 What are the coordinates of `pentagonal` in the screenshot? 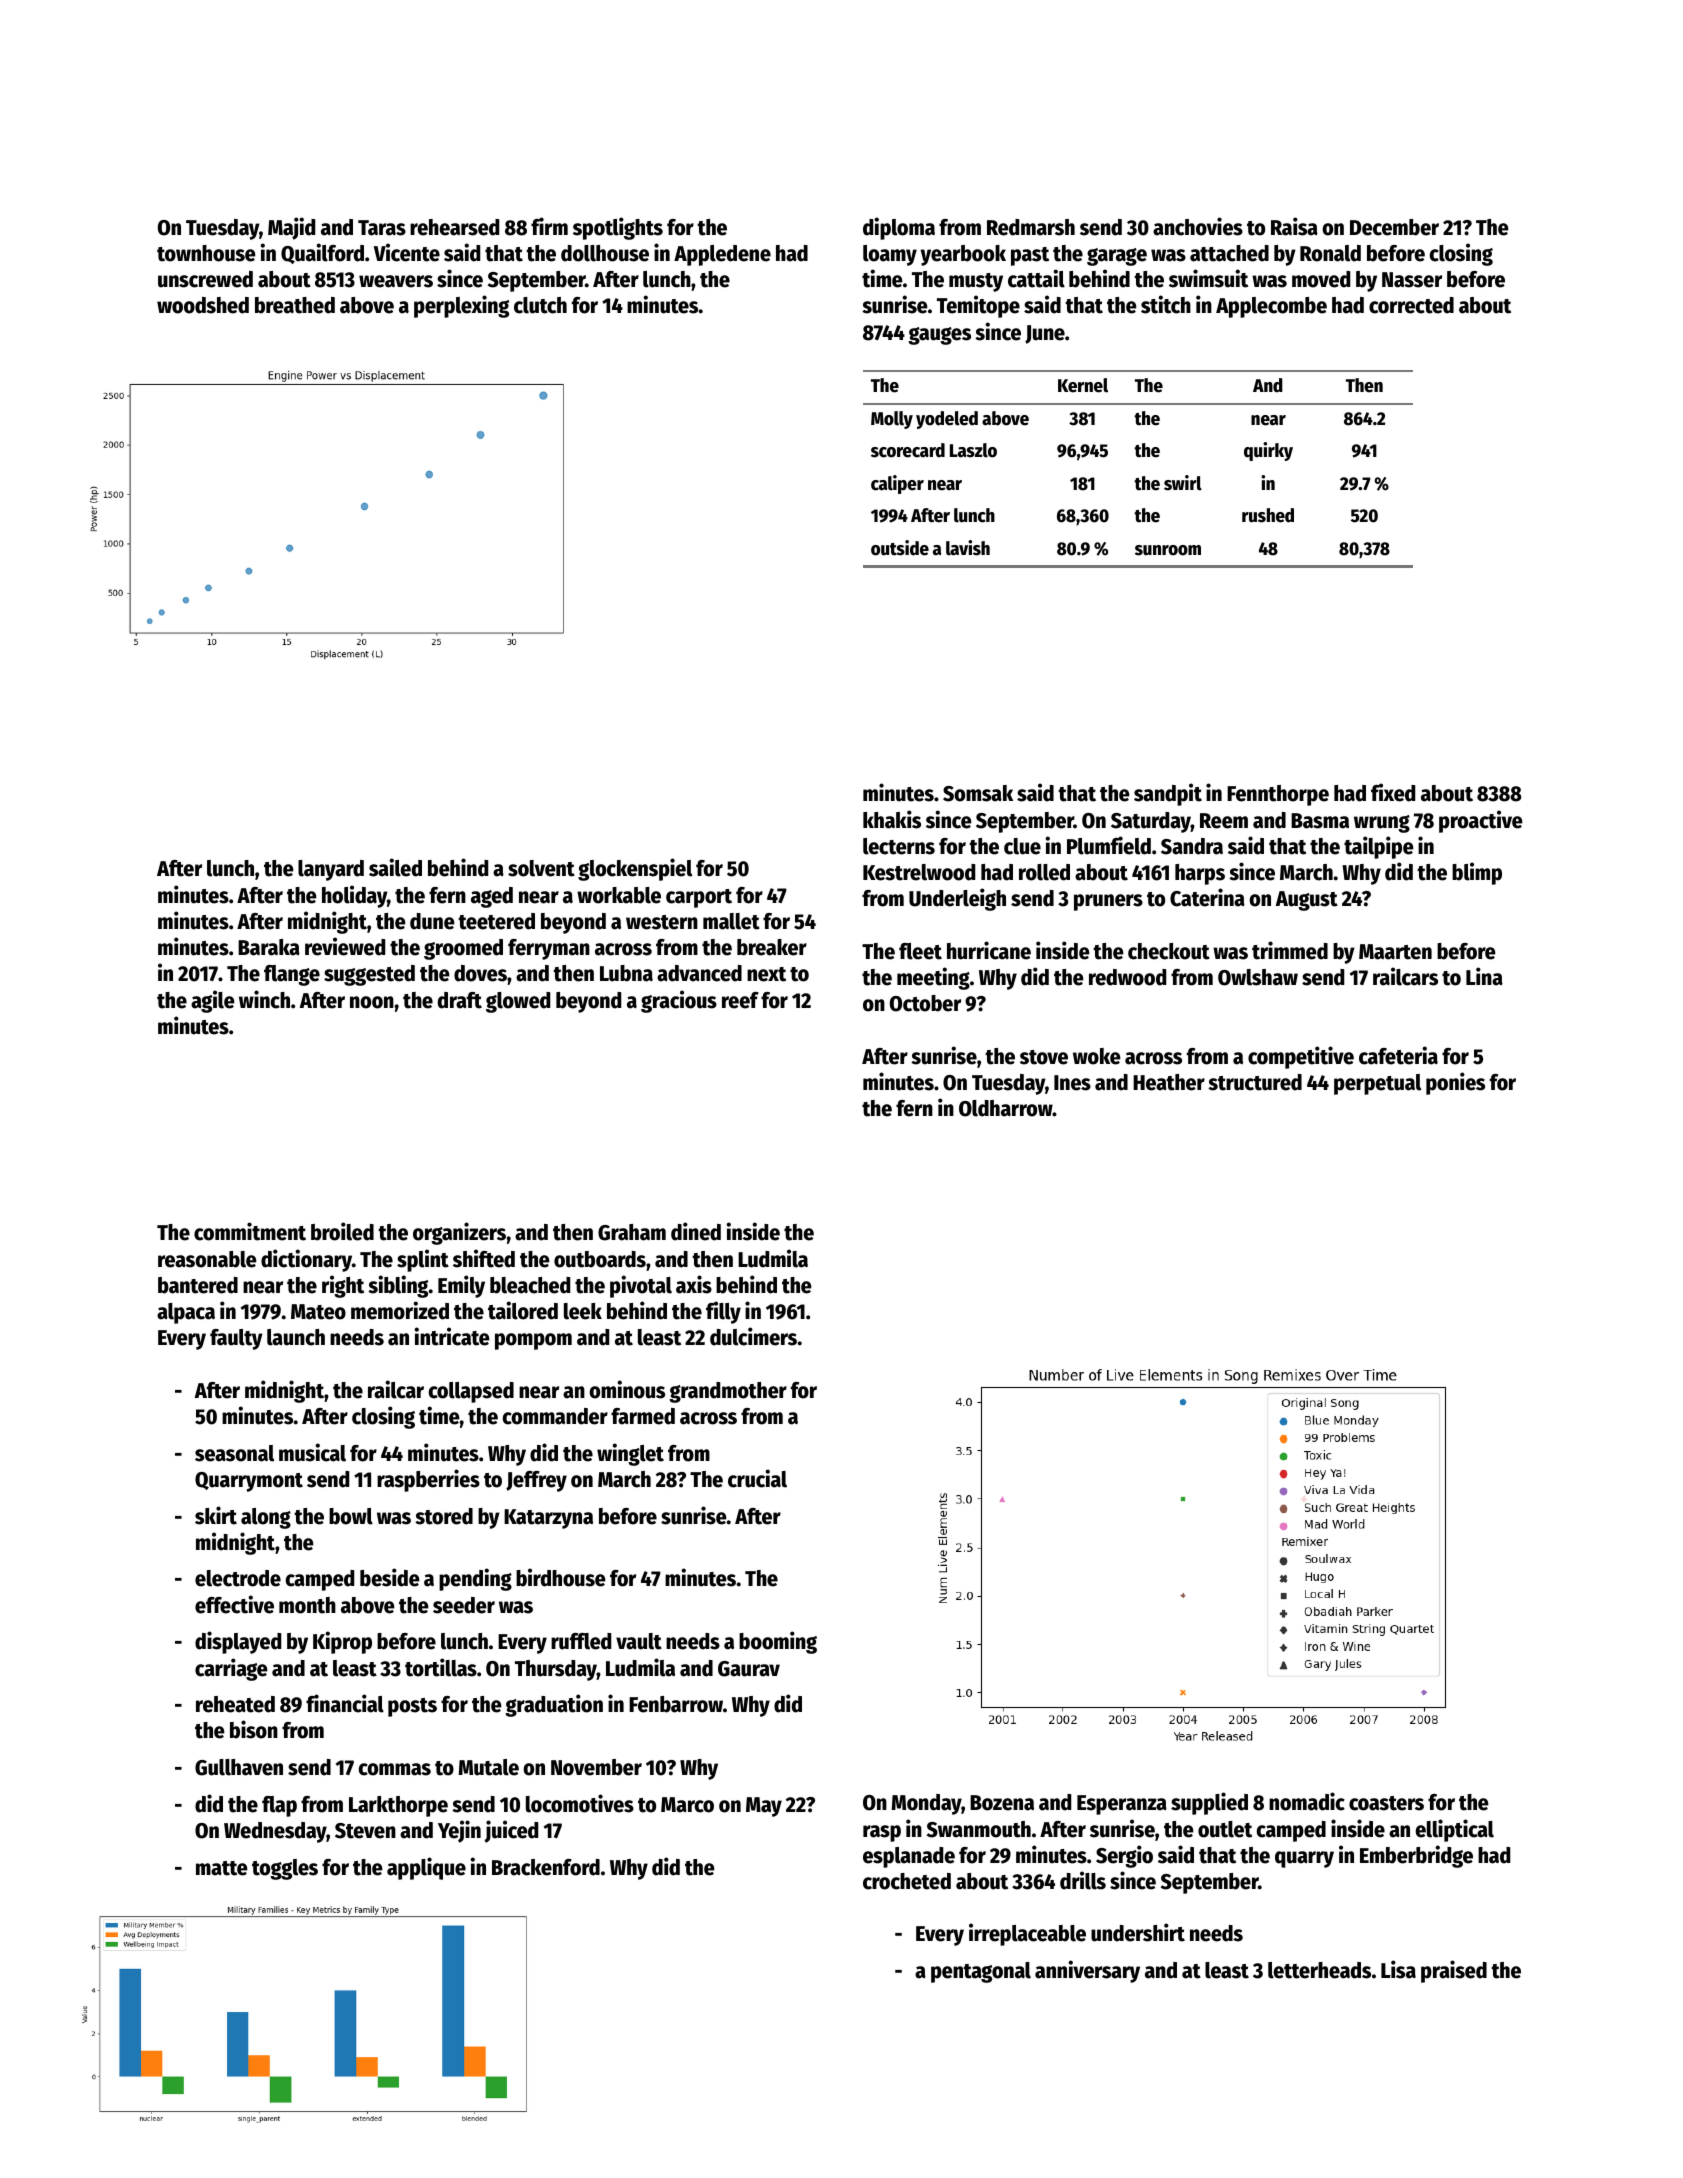 It's located at (981, 1972).
